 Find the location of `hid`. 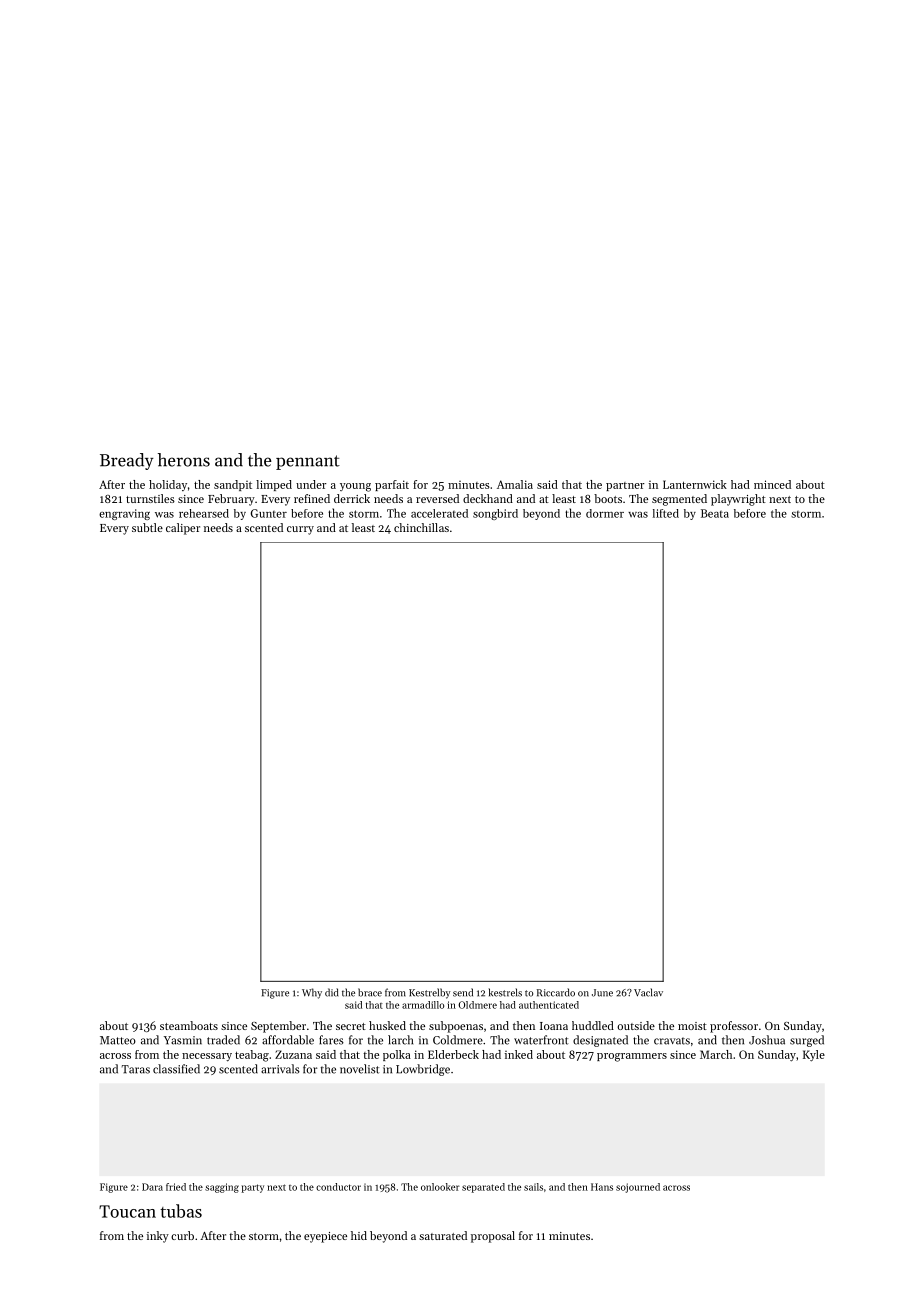

hid is located at coordinates (359, 1235).
